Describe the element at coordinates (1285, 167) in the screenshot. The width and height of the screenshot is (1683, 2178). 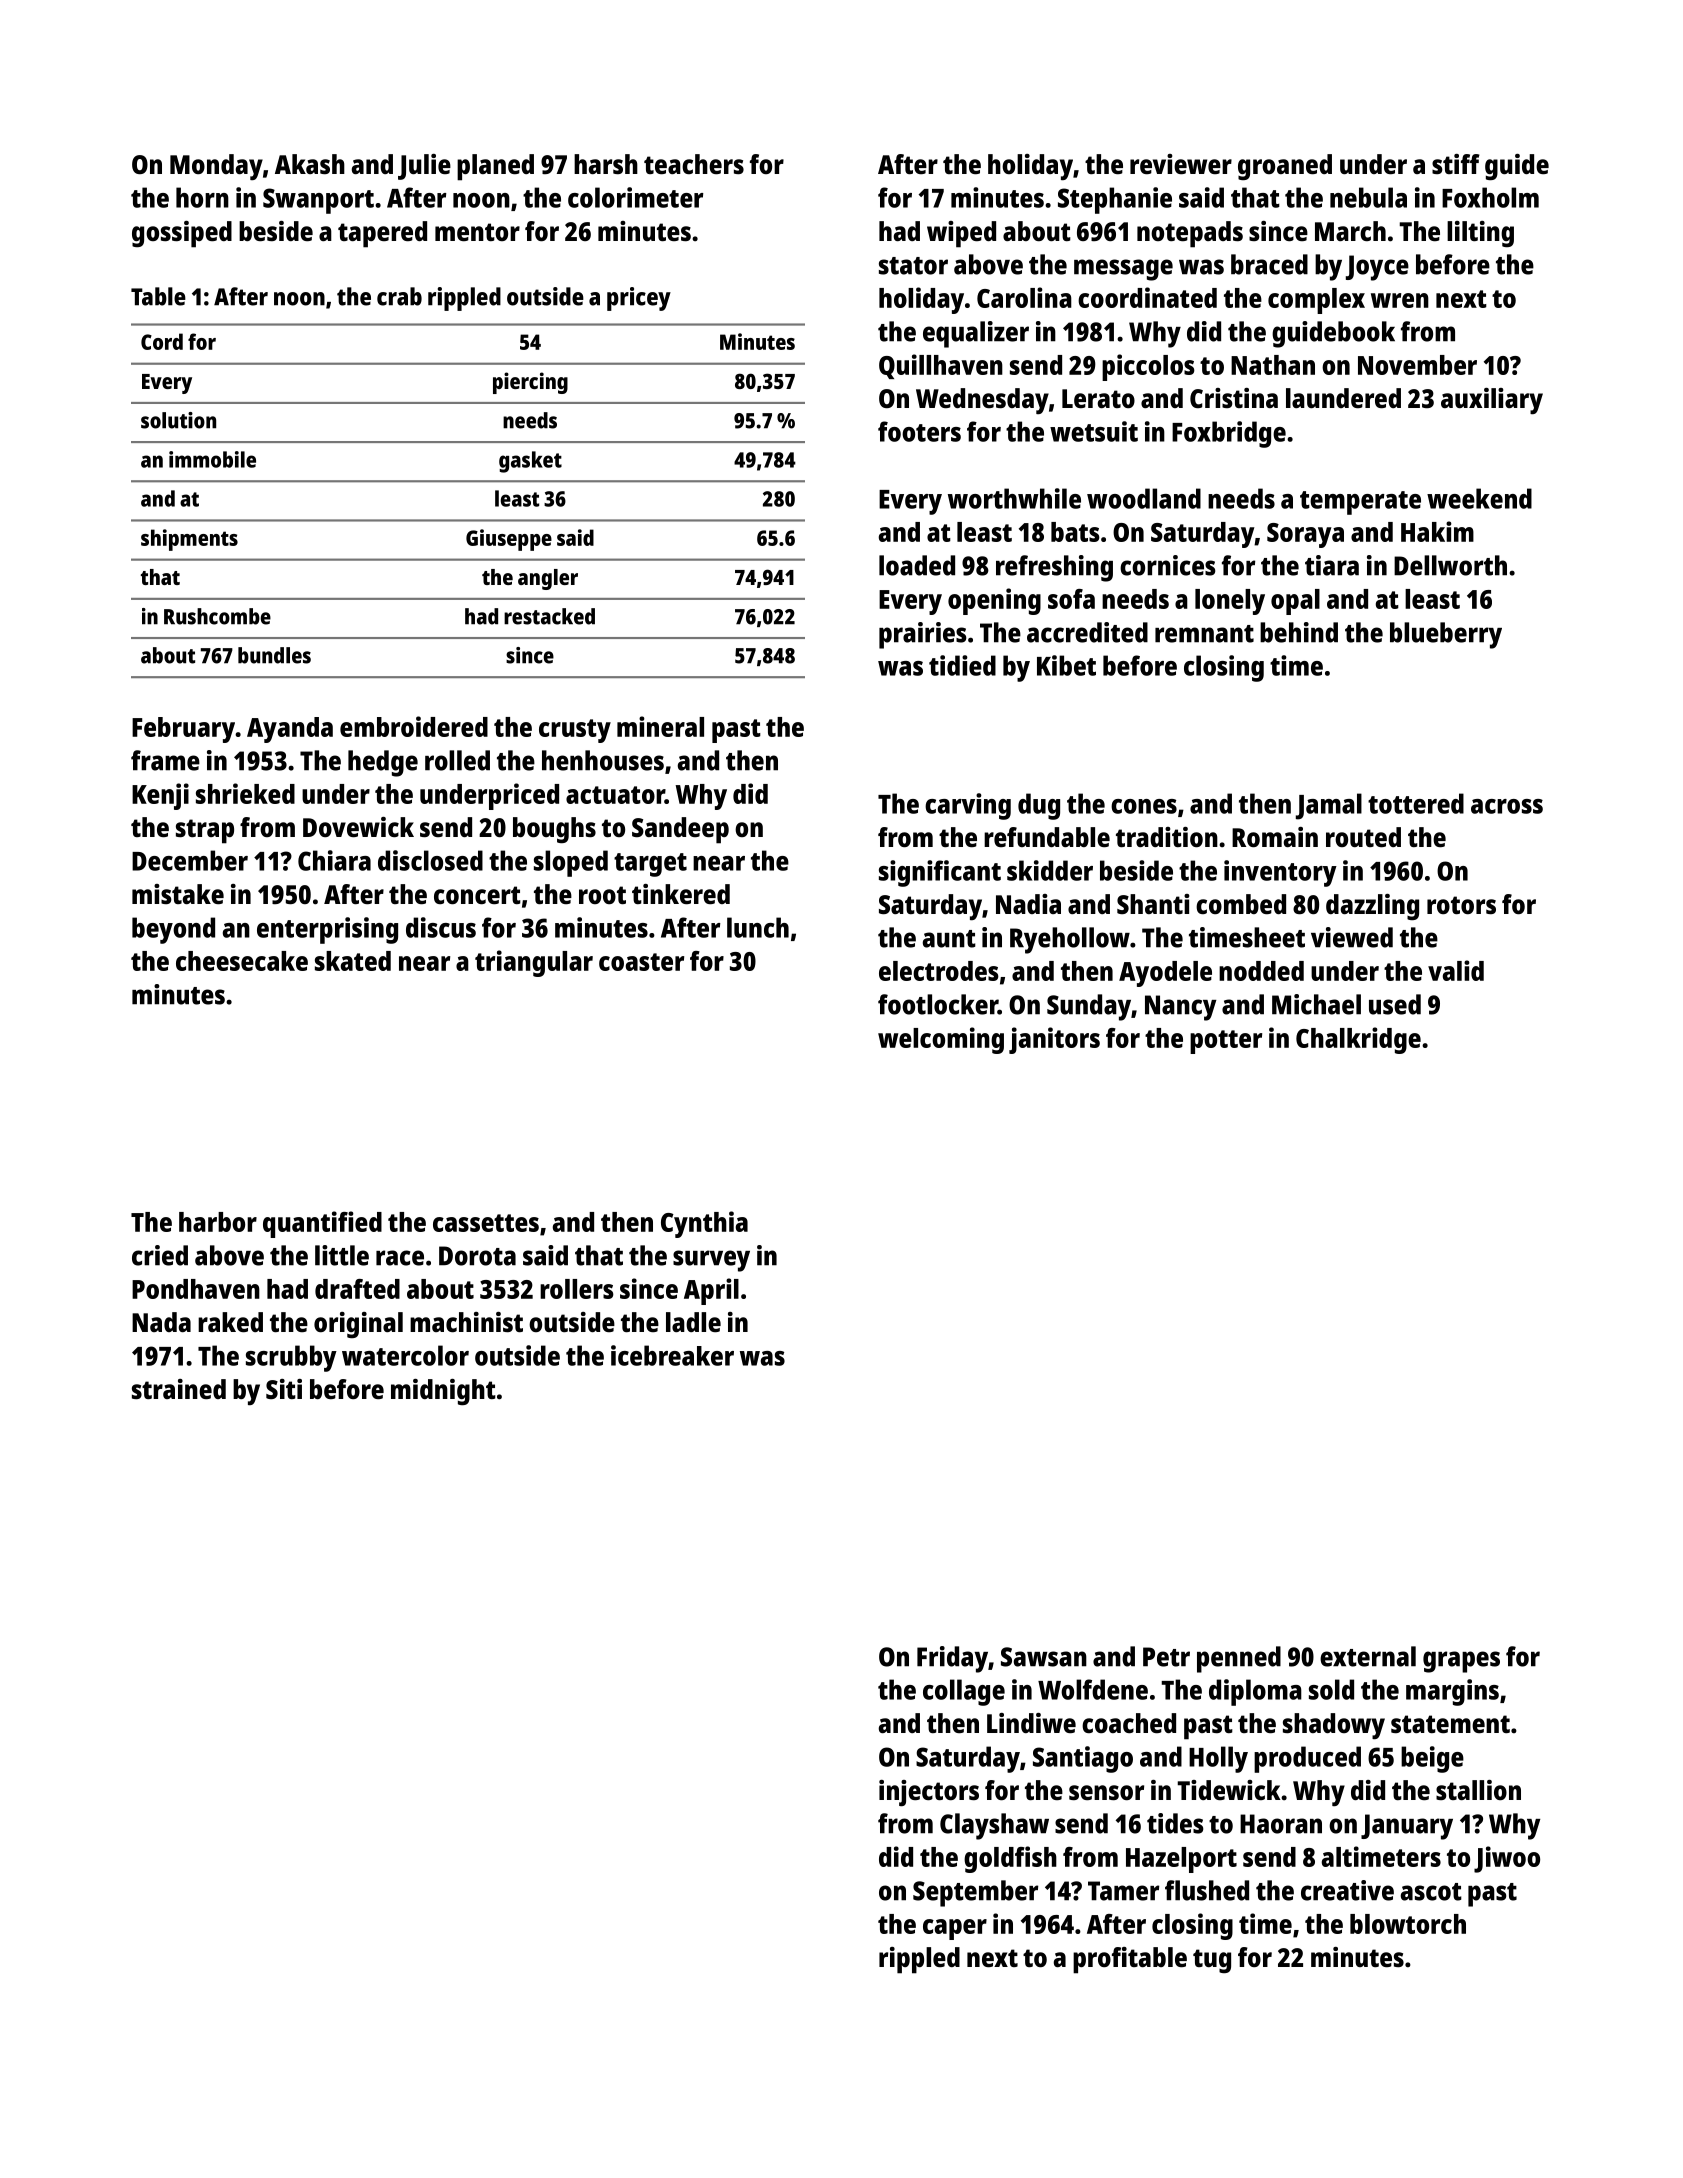
I see `groaned` at that location.
